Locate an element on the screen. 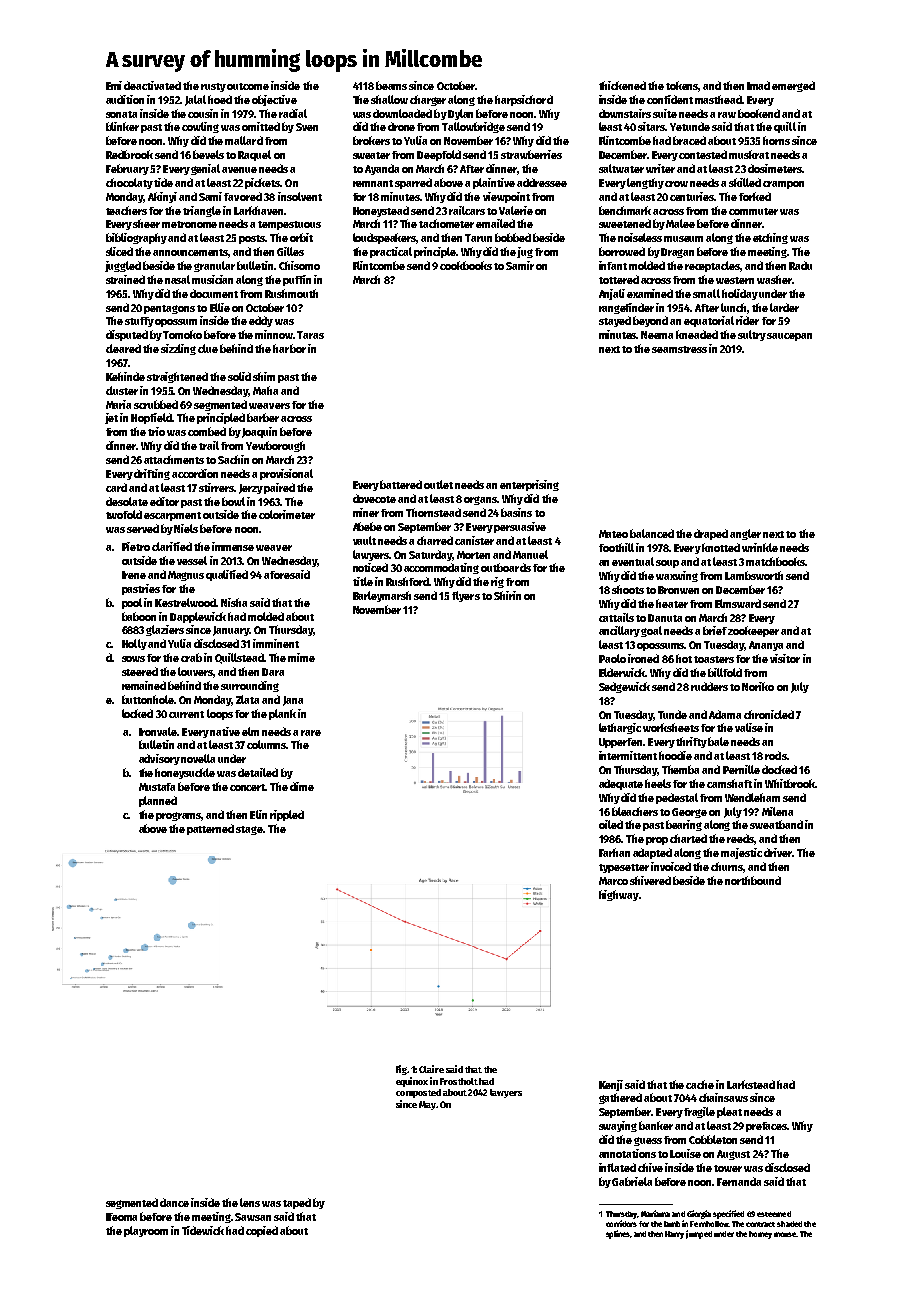  accommodating is located at coordinates (441, 568).
